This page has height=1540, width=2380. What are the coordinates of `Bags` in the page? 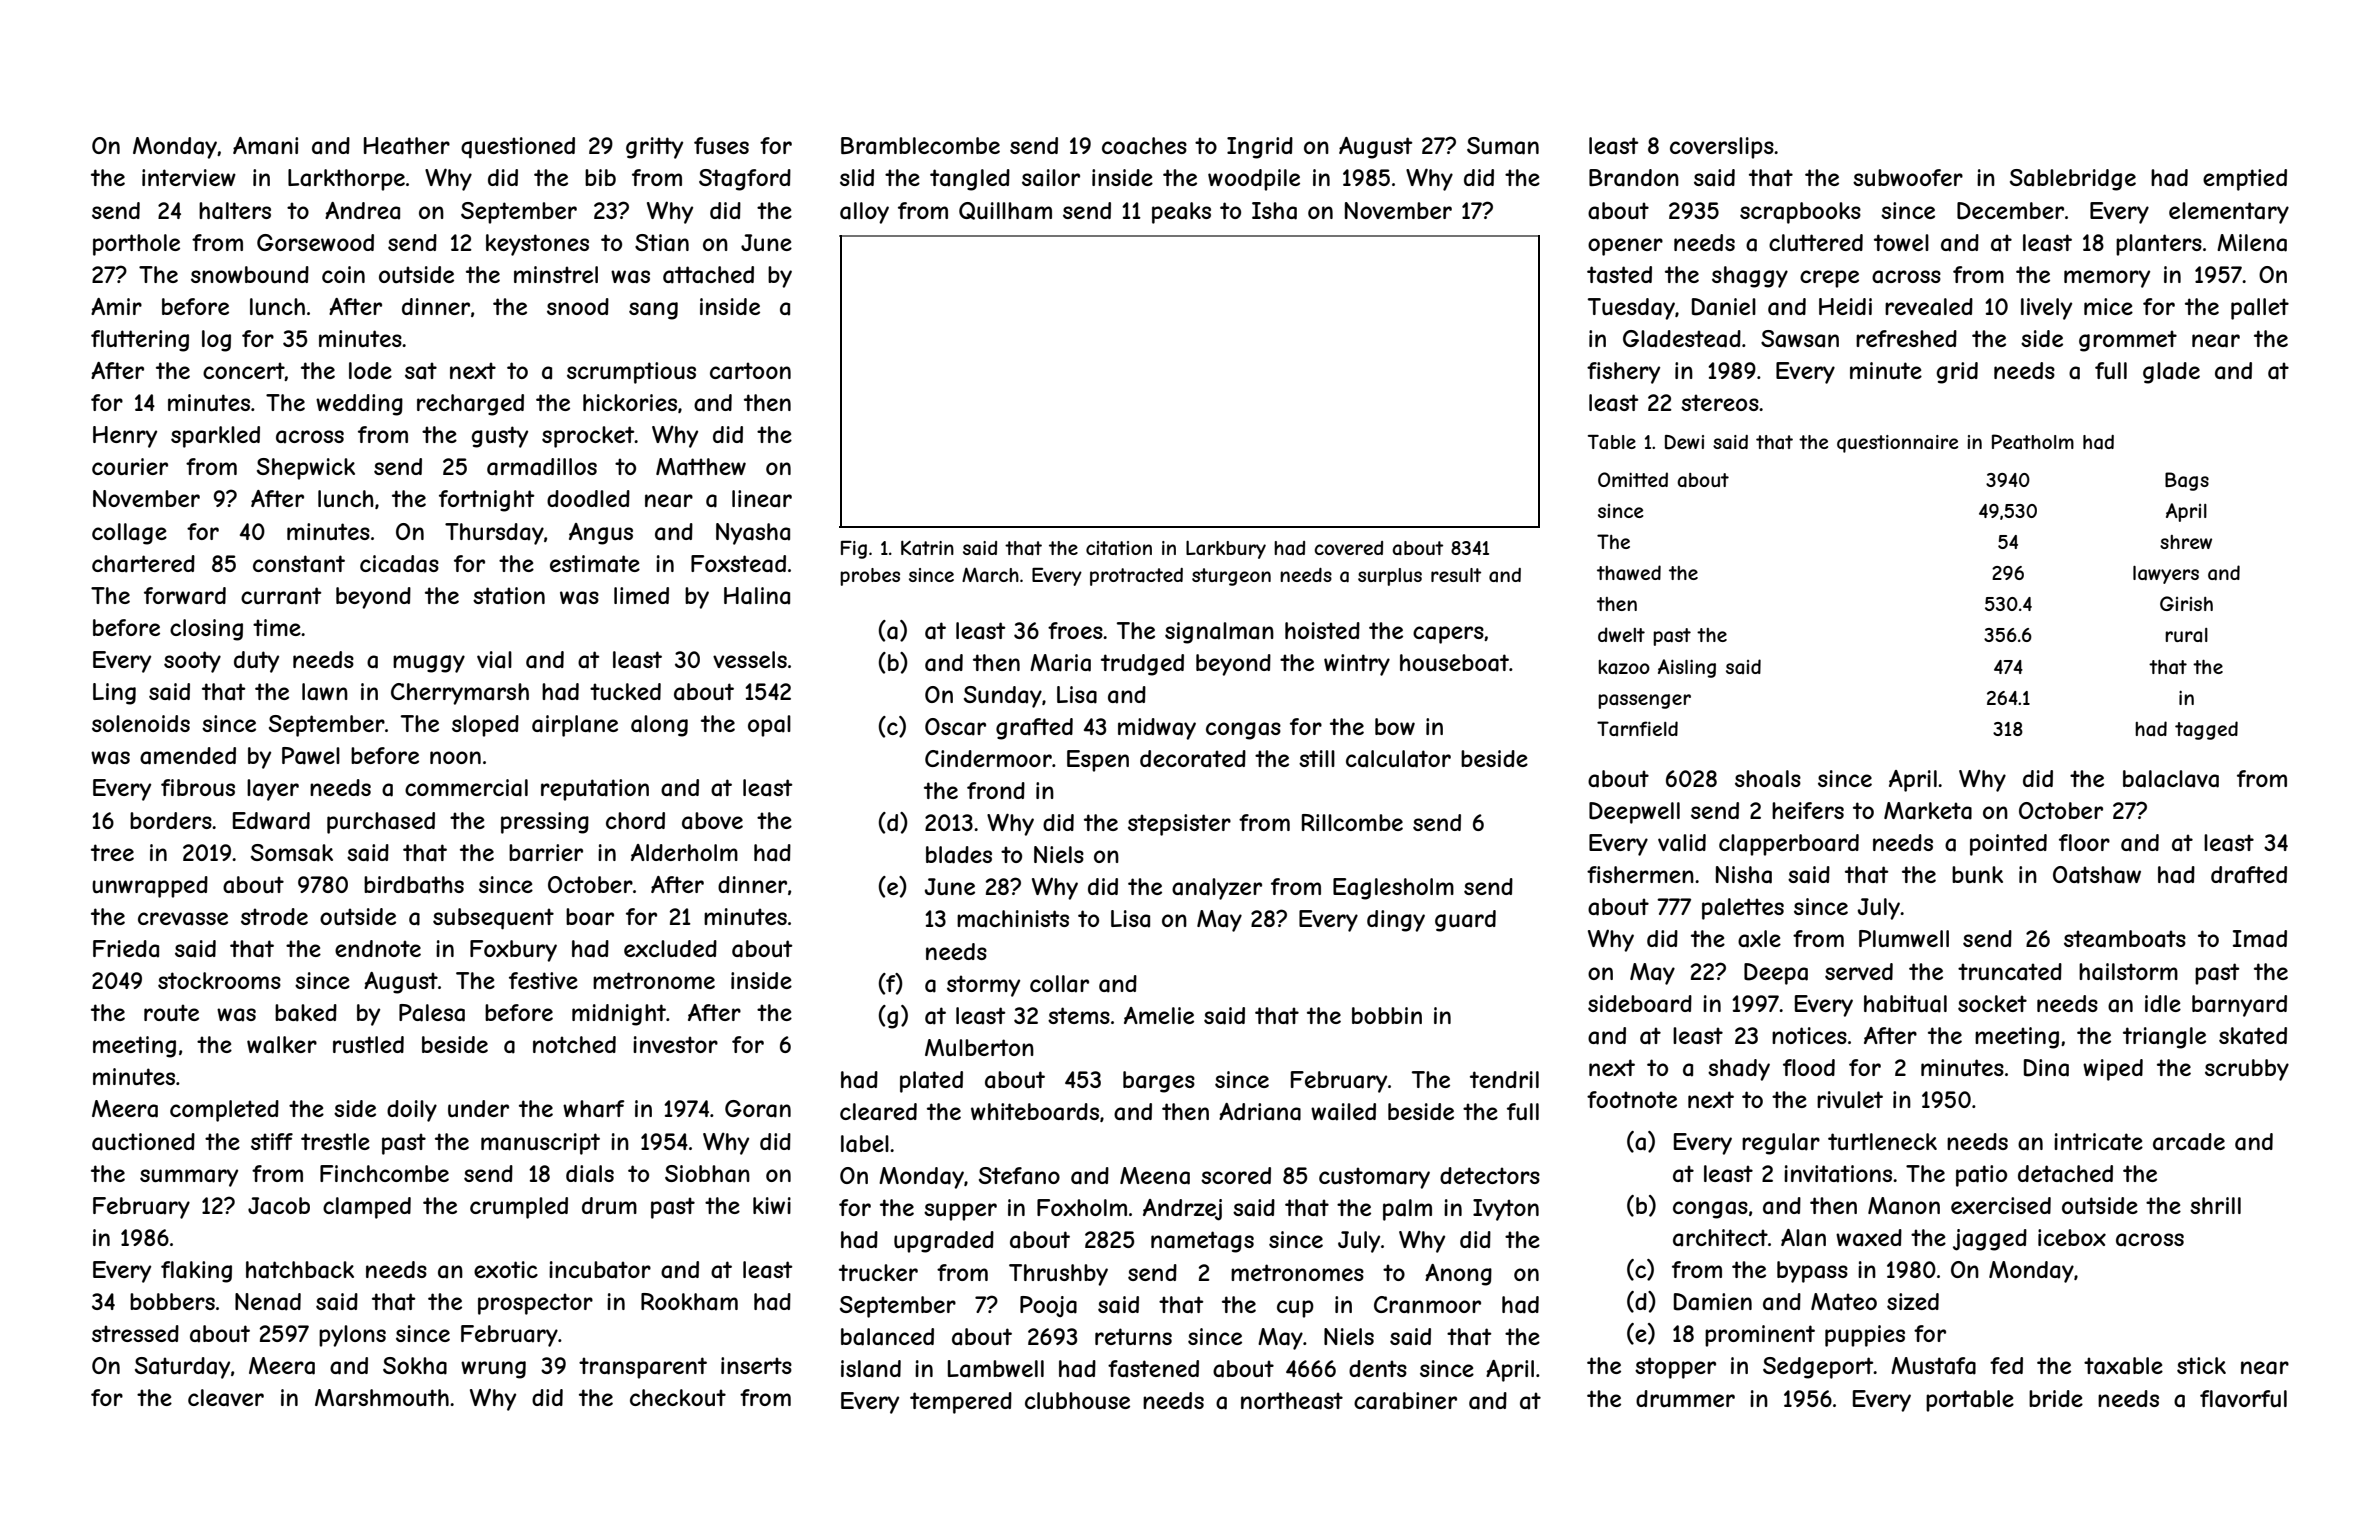 It's located at (2187, 481).
